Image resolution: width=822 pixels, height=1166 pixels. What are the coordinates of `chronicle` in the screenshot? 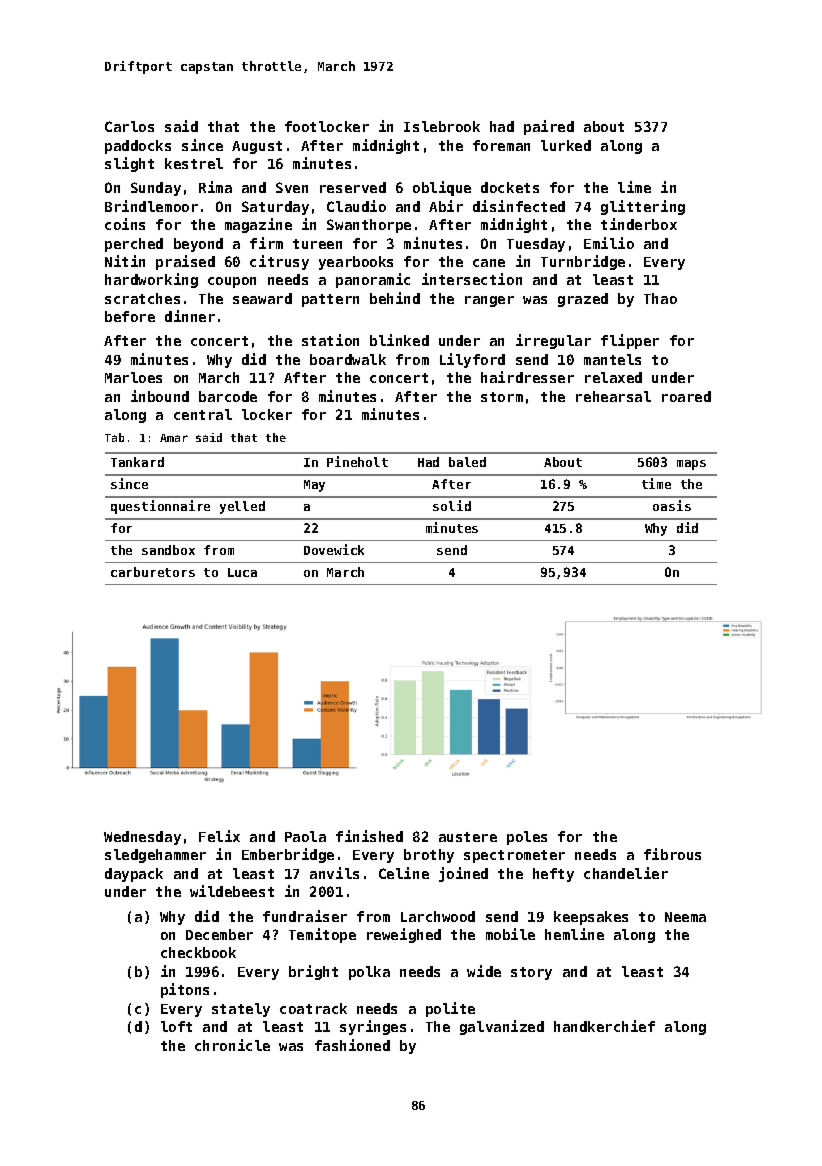 It's located at (232, 1045).
